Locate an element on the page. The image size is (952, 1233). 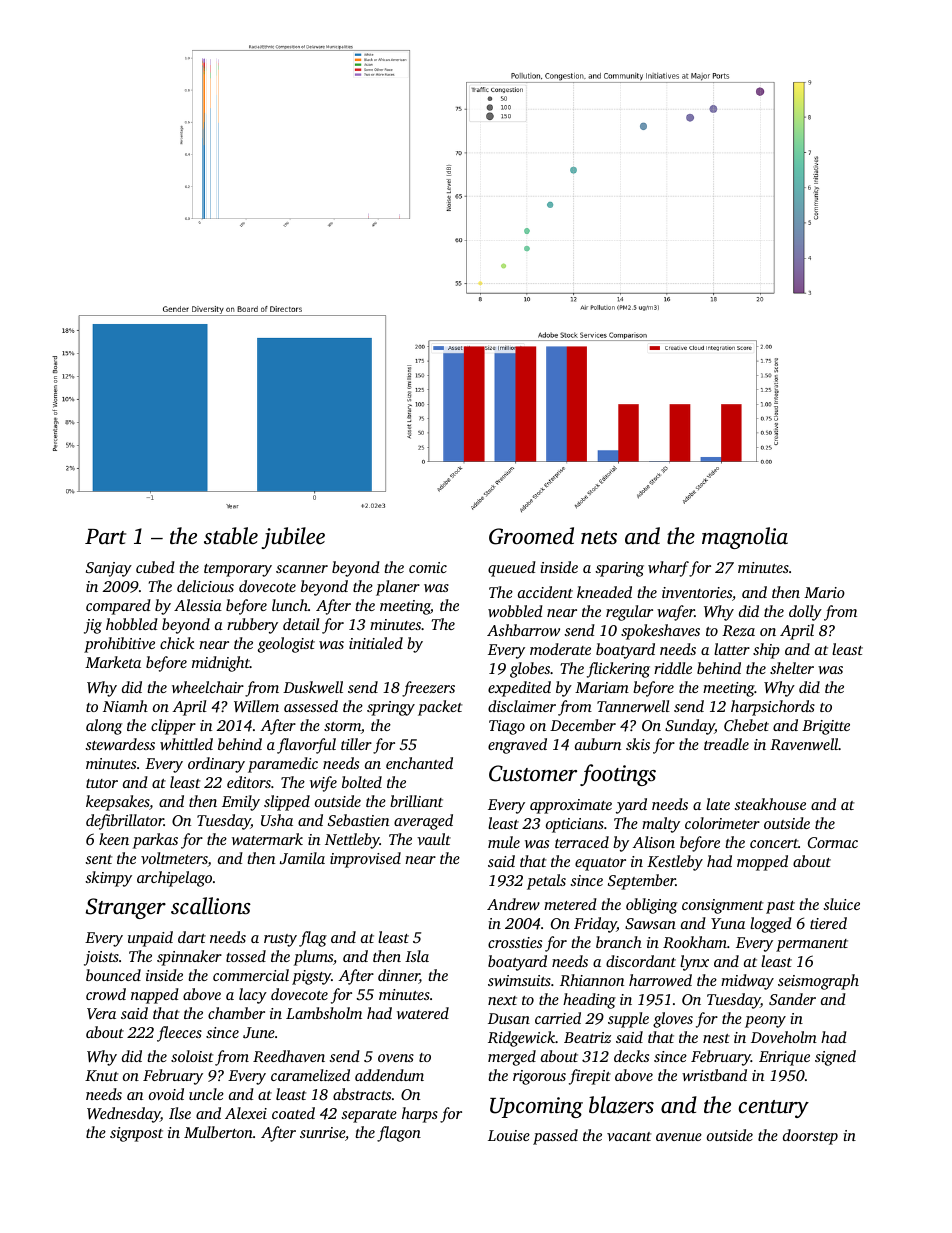
addendum is located at coordinates (389, 1075).
